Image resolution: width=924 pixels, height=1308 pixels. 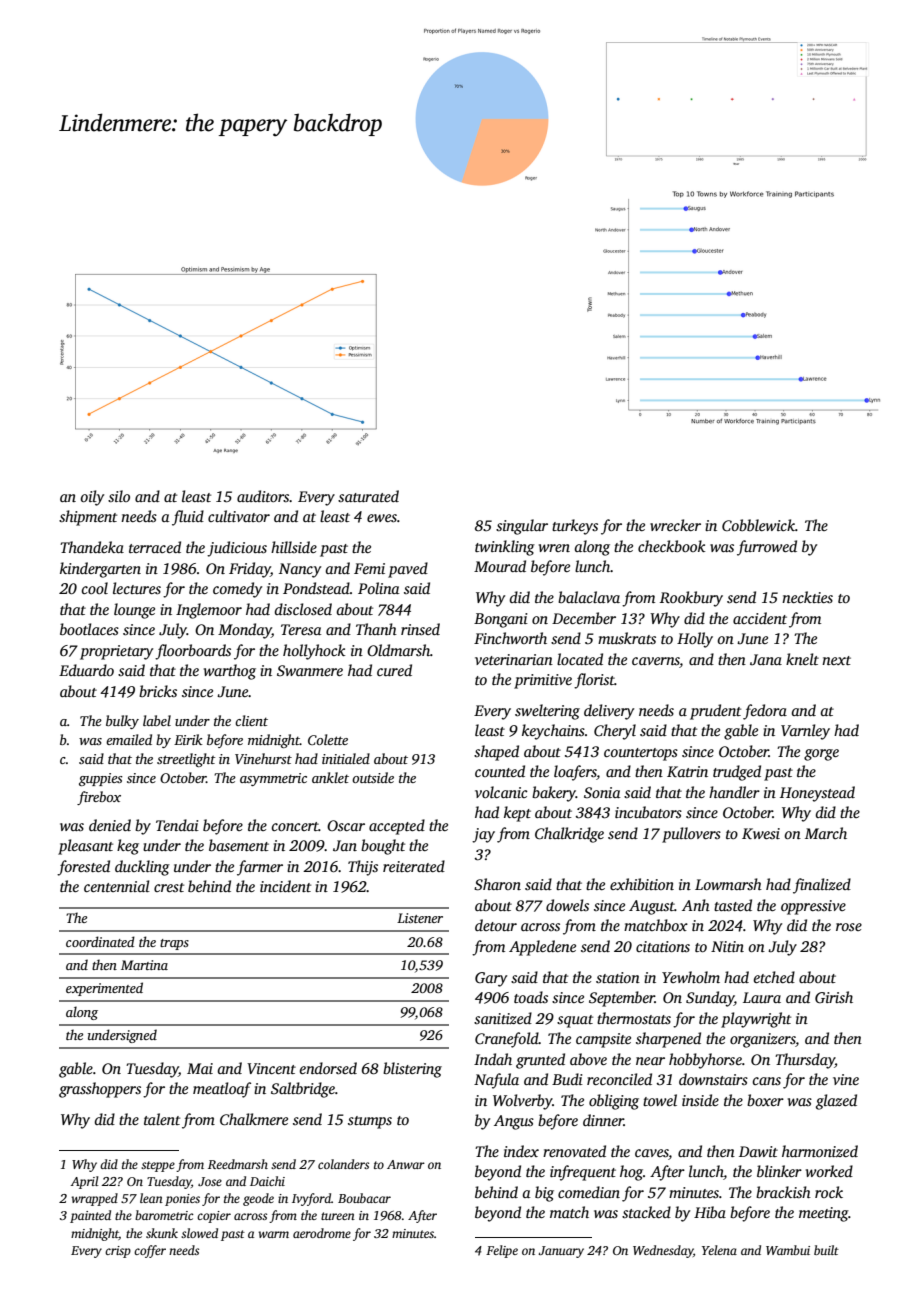 I want to click on Vincent, so click(x=271, y=1068).
